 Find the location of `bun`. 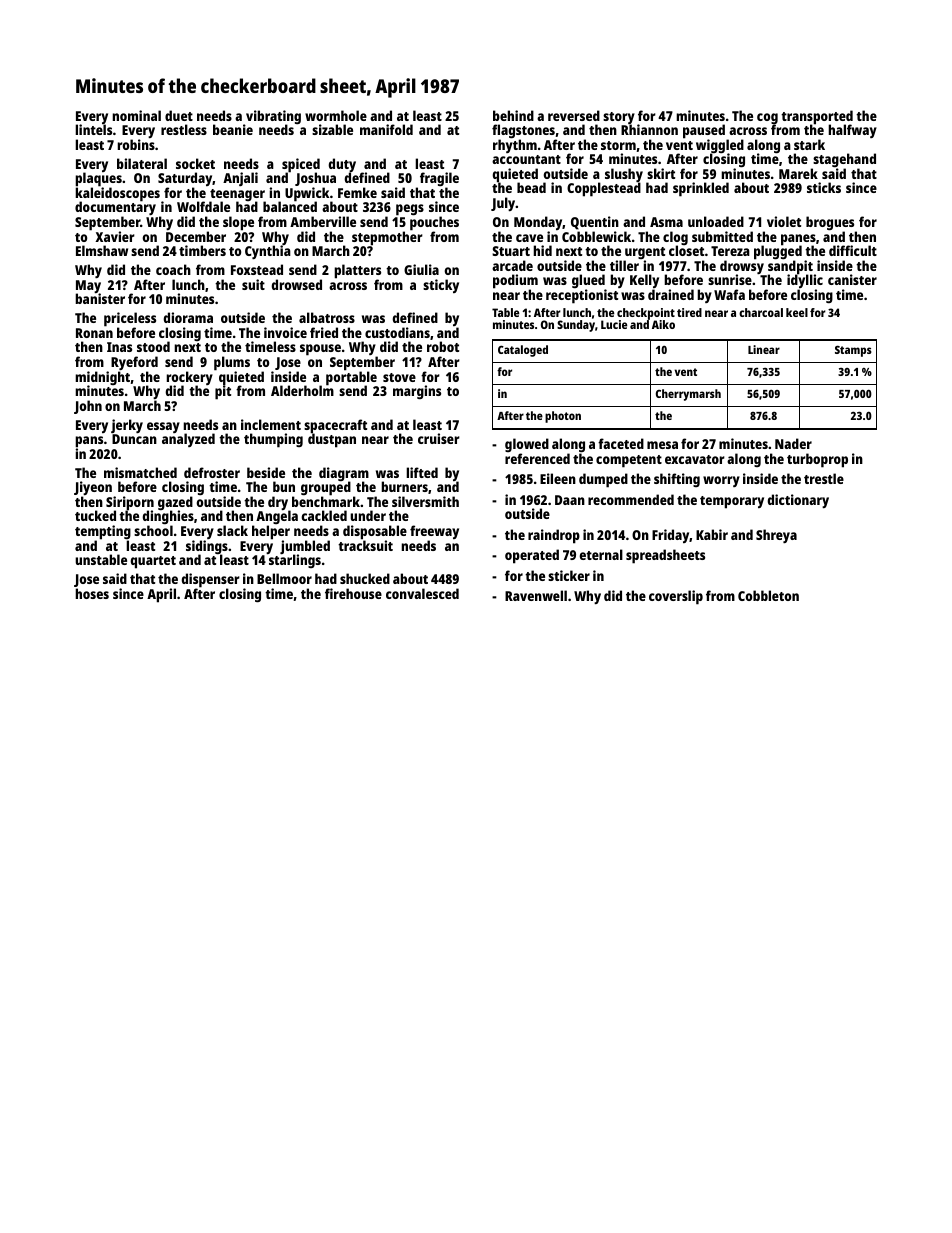

bun is located at coordinates (284, 486).
